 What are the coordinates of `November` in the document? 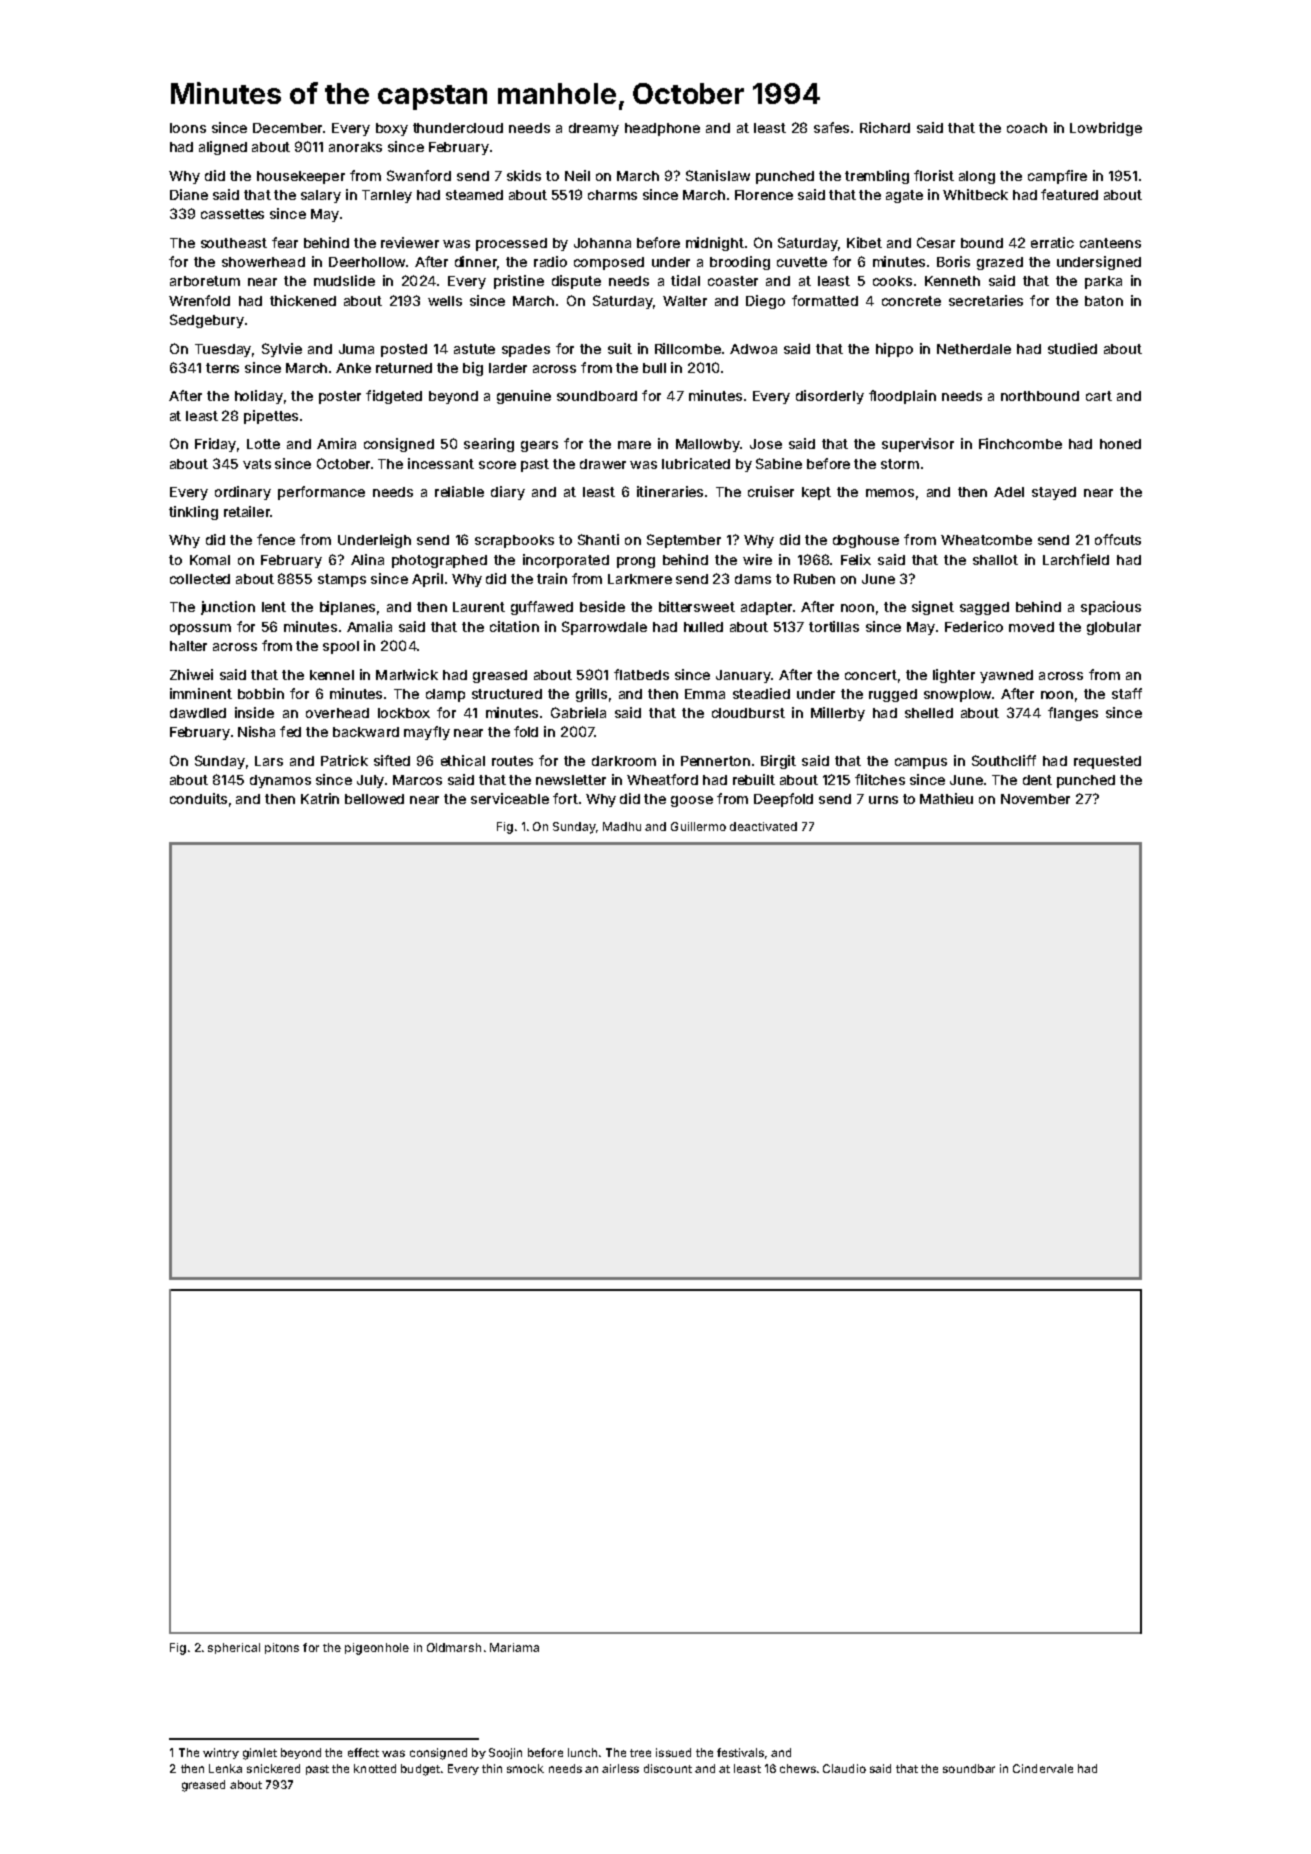 It's located at (1035, 799).
